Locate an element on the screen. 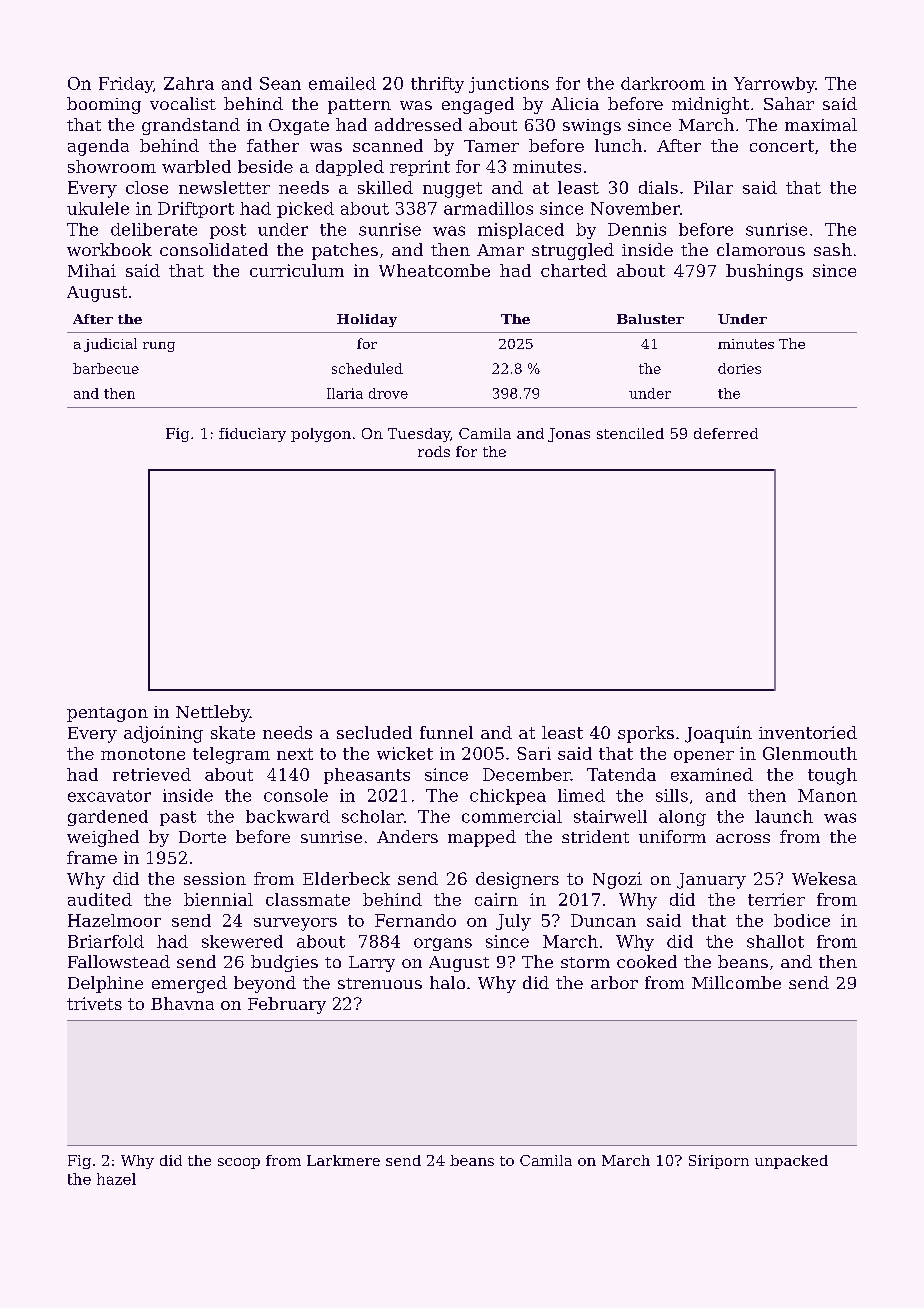 Image resolution: width=924 pixels, height=1308 pixels. Joaquin is located at coordinates (718, 734).
